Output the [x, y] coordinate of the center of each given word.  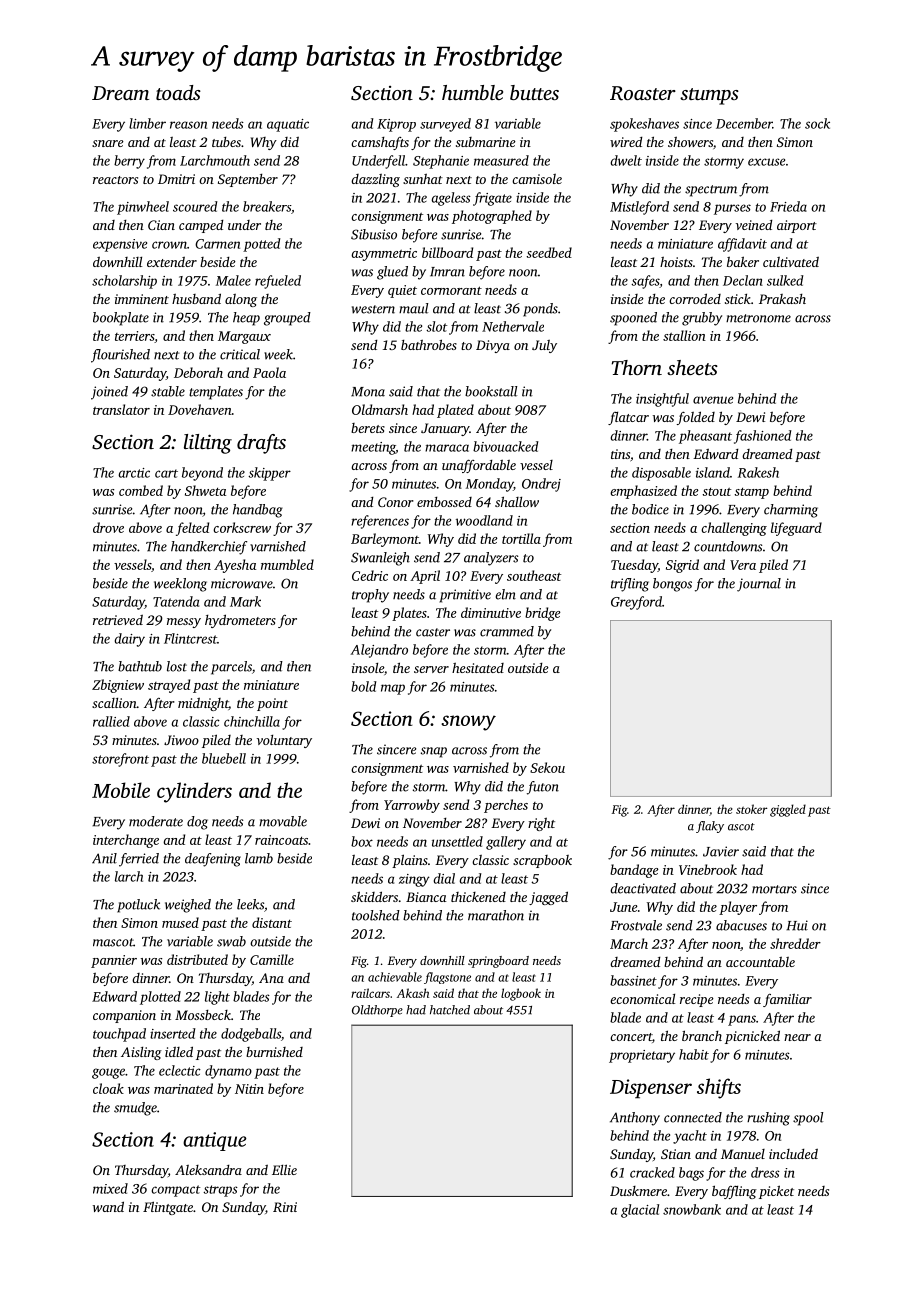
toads [178, 92]
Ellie [284, 1169]
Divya [493, 346]
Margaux [244, 337]
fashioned [763, 437]
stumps [709, 96]
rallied [111, 721]
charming [791, 511]
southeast [534, 575]
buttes [534, 92]
